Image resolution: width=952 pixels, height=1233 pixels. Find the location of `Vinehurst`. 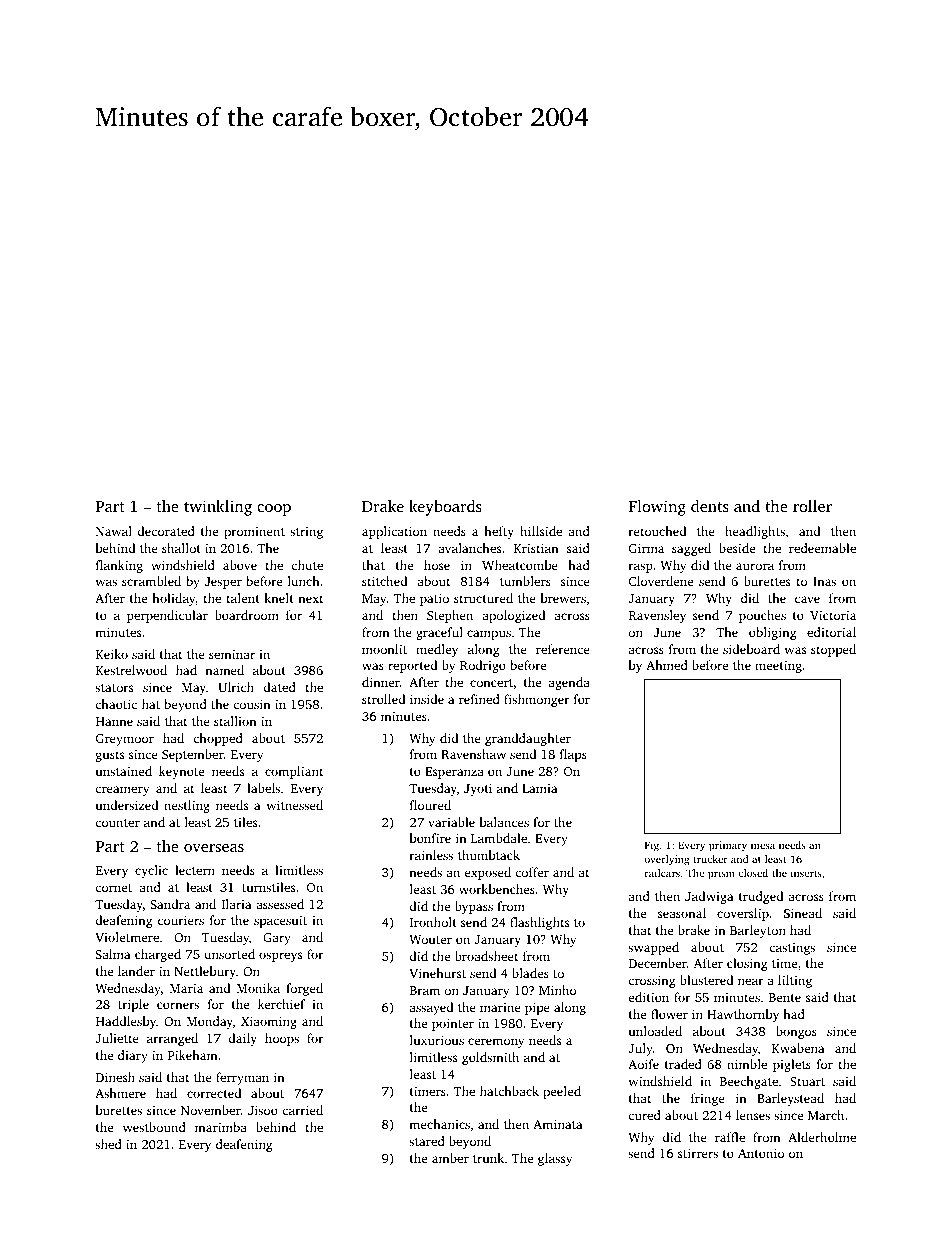

Vinehurst is located at coordinates (437, 973).
